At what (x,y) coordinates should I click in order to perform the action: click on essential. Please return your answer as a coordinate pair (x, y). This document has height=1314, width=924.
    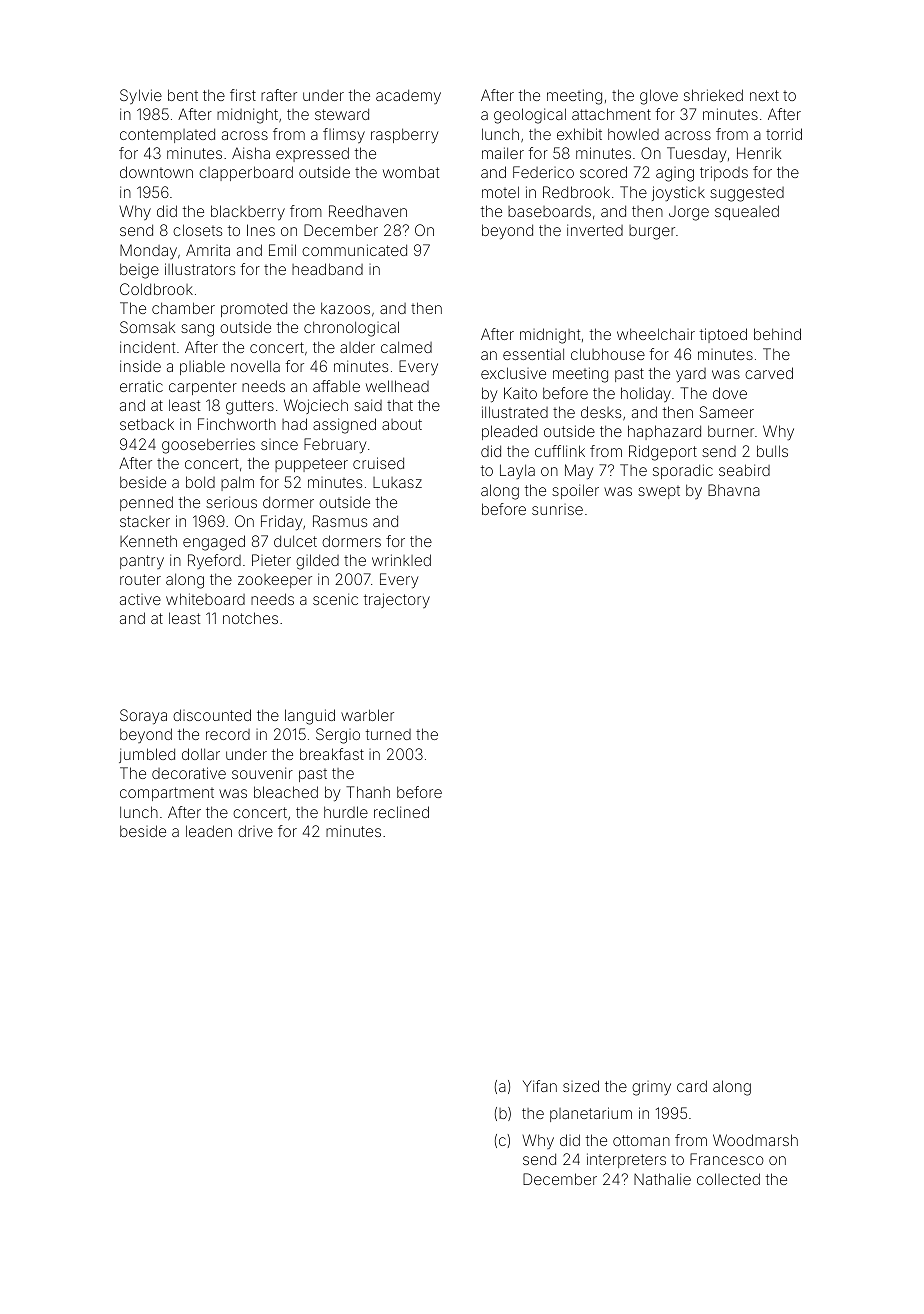
    Looking at the image, I should click on (533, 354).
